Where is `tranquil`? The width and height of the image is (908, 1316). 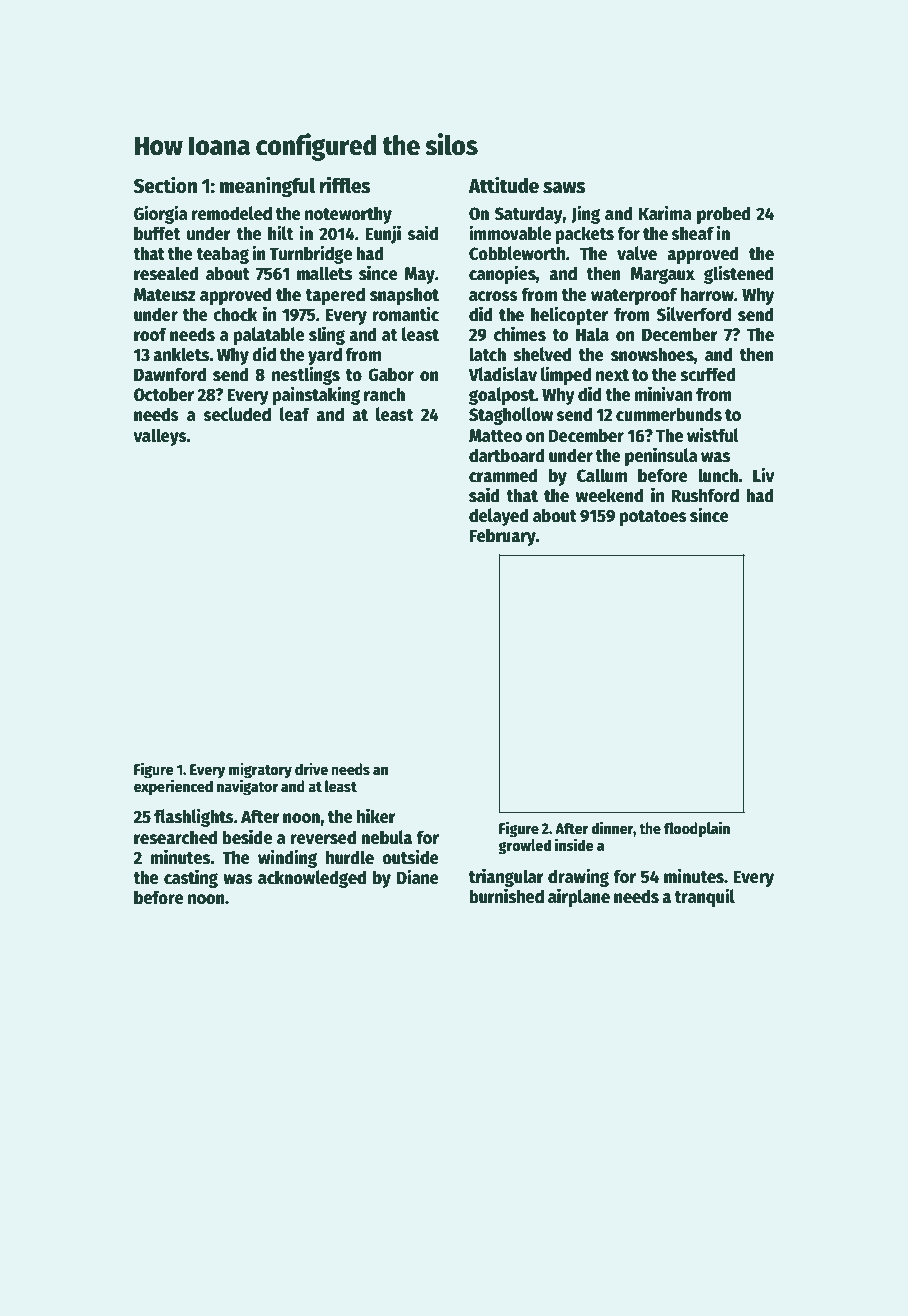
tranquil is located at coordinates (704, 897).
